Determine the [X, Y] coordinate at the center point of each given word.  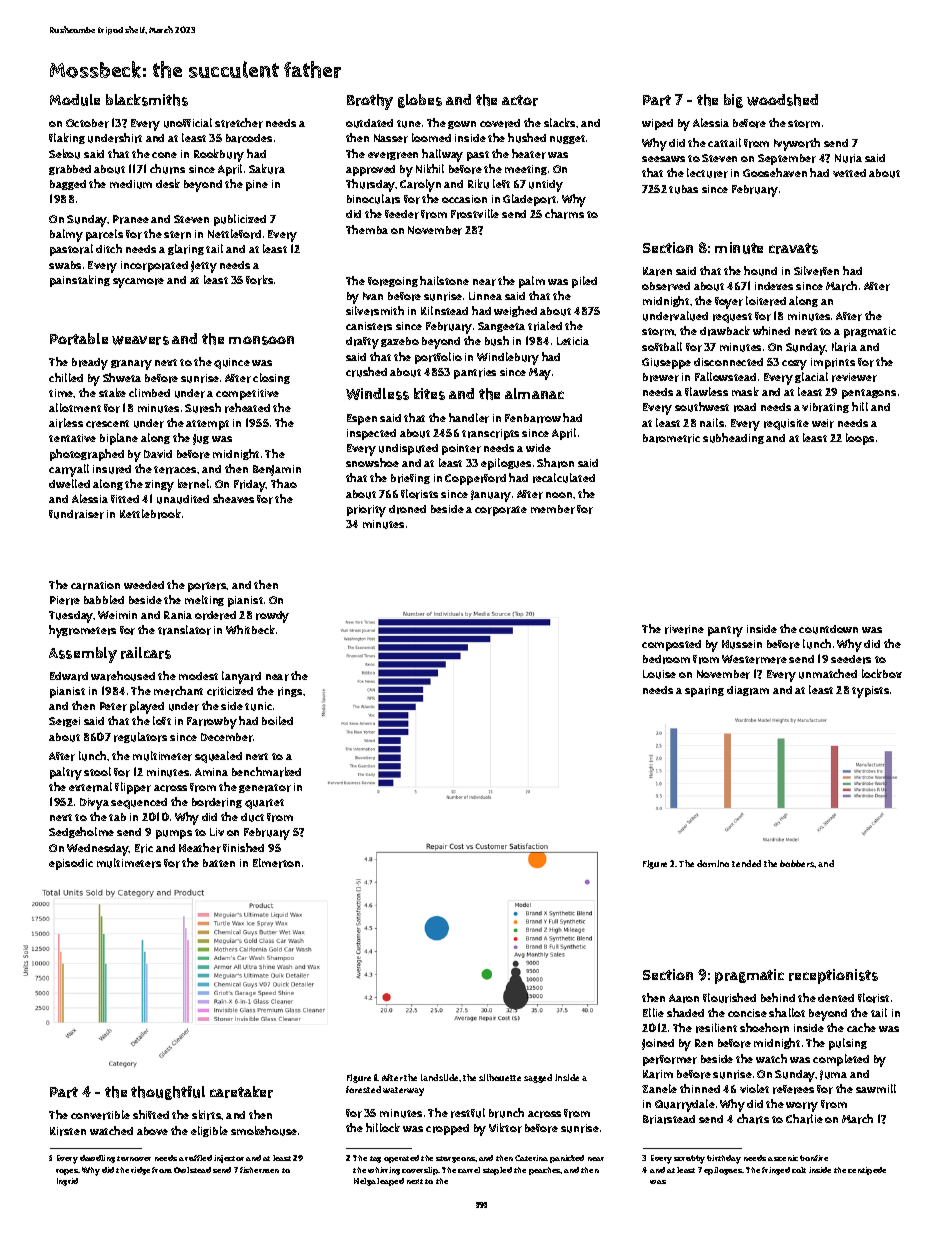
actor [520, 100]
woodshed [782, 100]
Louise [659, 674]
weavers [140, 340]
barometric [671, 438]
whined [771, 330]
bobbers [797, 863]
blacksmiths [147, 100]
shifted [151, 1114]
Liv [217, 832]
